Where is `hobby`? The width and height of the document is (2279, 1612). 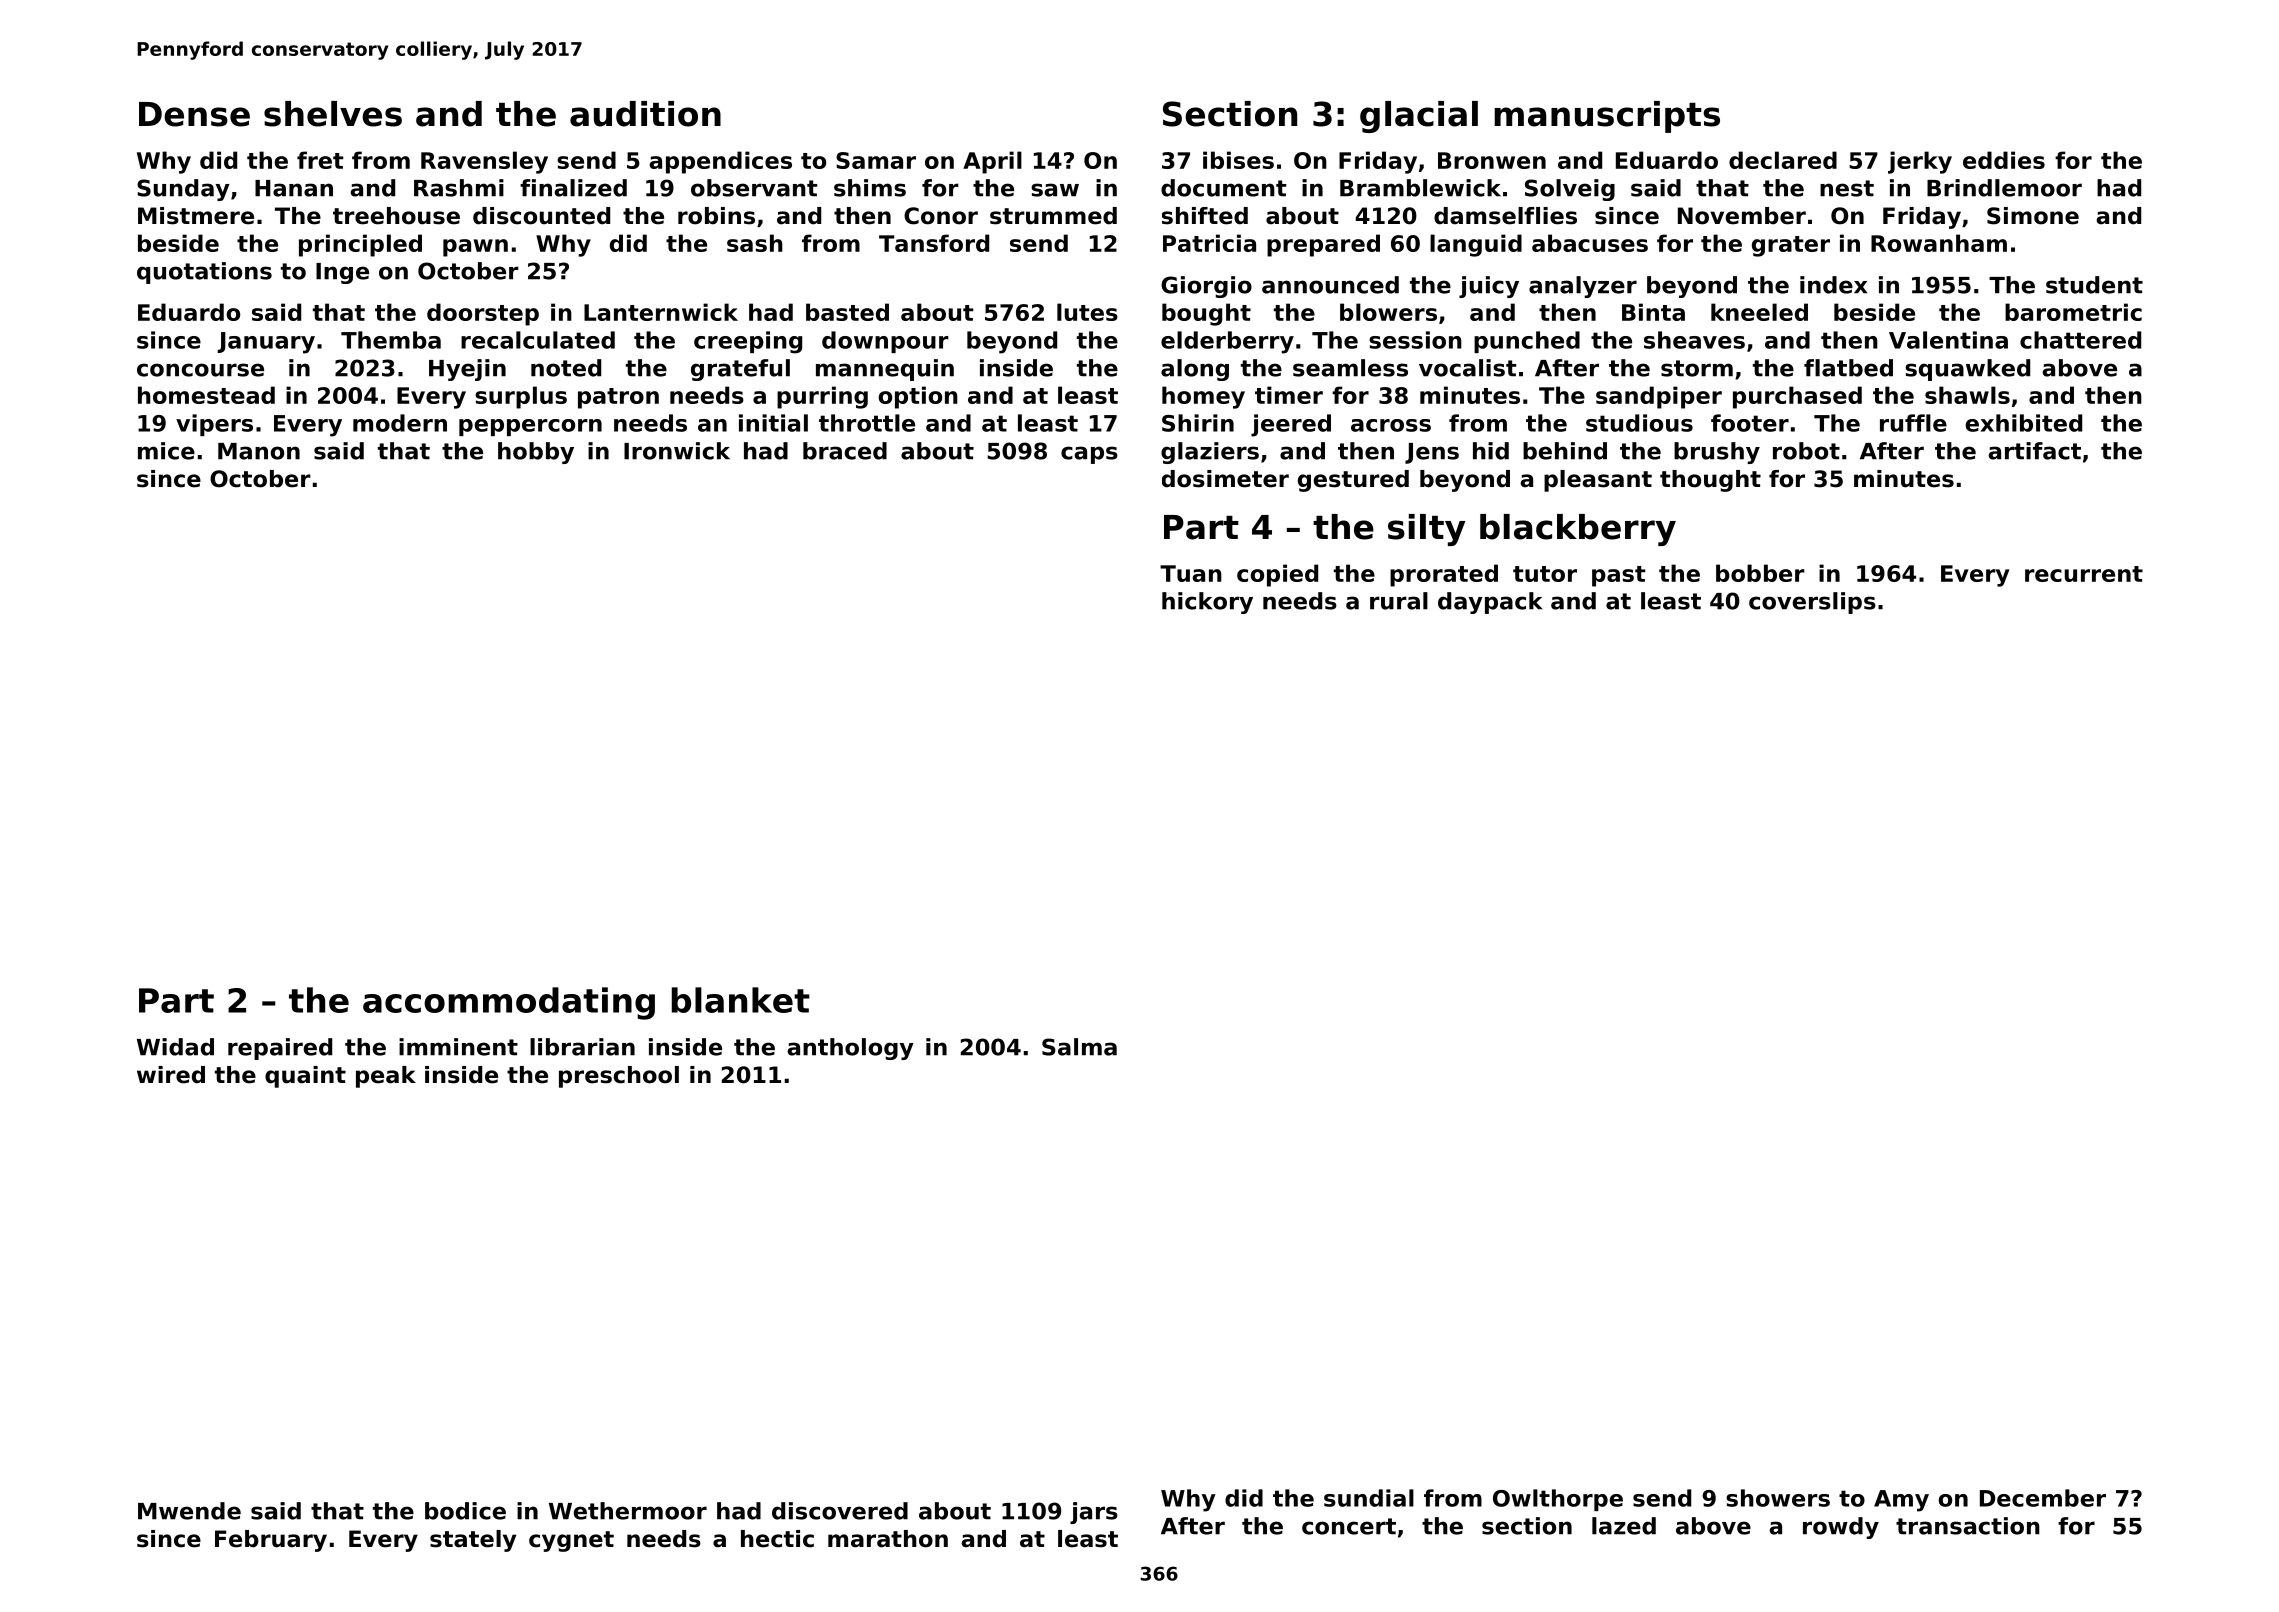
hobby is located at coordinates (536, 453).
